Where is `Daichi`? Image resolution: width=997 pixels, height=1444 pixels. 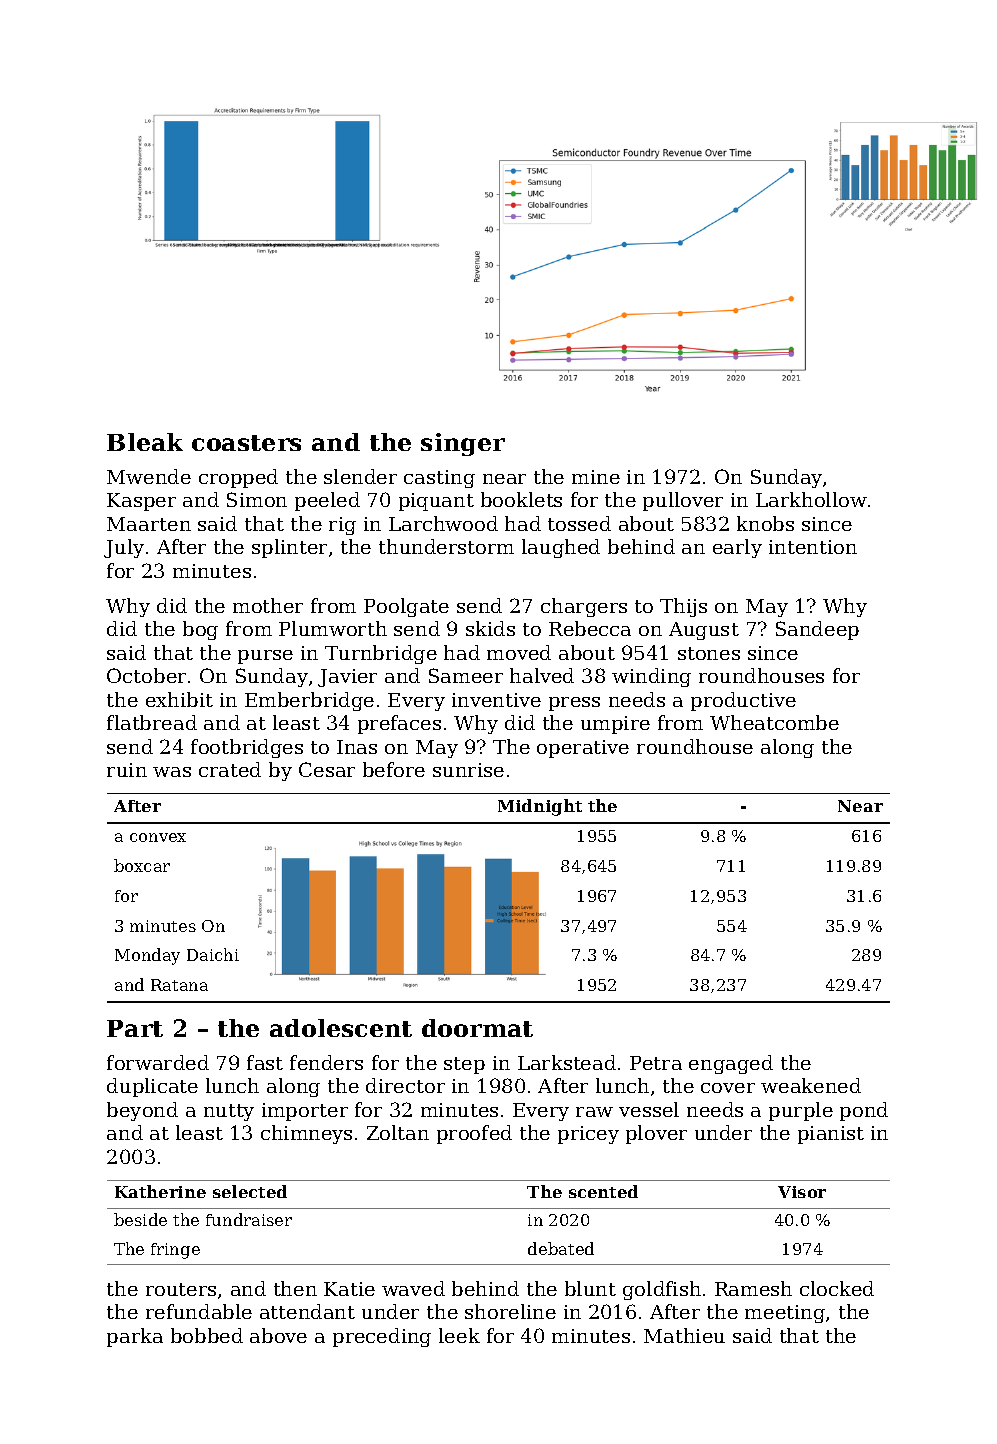 Daichi is located at coordinates (213, 954).
